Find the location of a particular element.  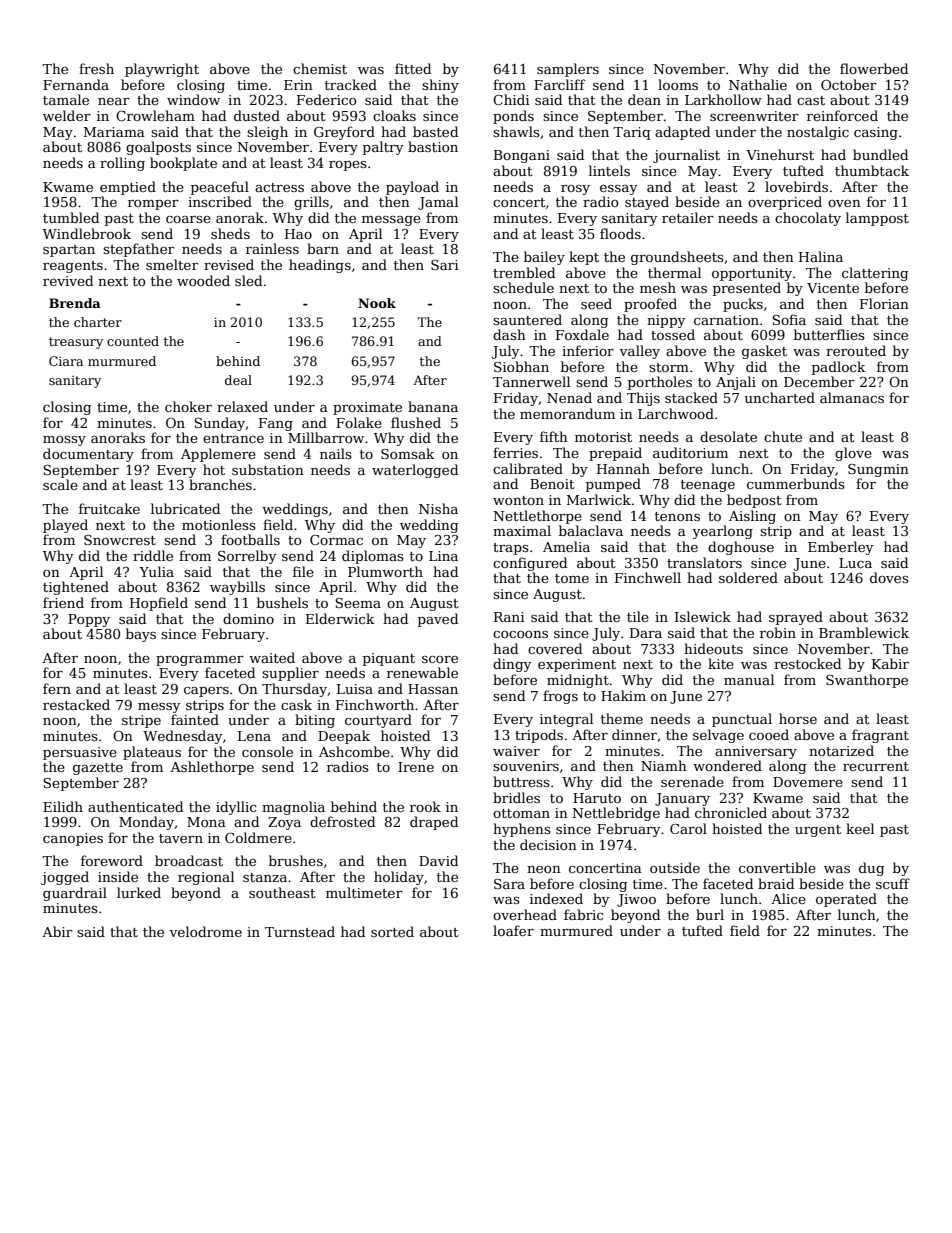

burl is located at coordinates (710, 914).
